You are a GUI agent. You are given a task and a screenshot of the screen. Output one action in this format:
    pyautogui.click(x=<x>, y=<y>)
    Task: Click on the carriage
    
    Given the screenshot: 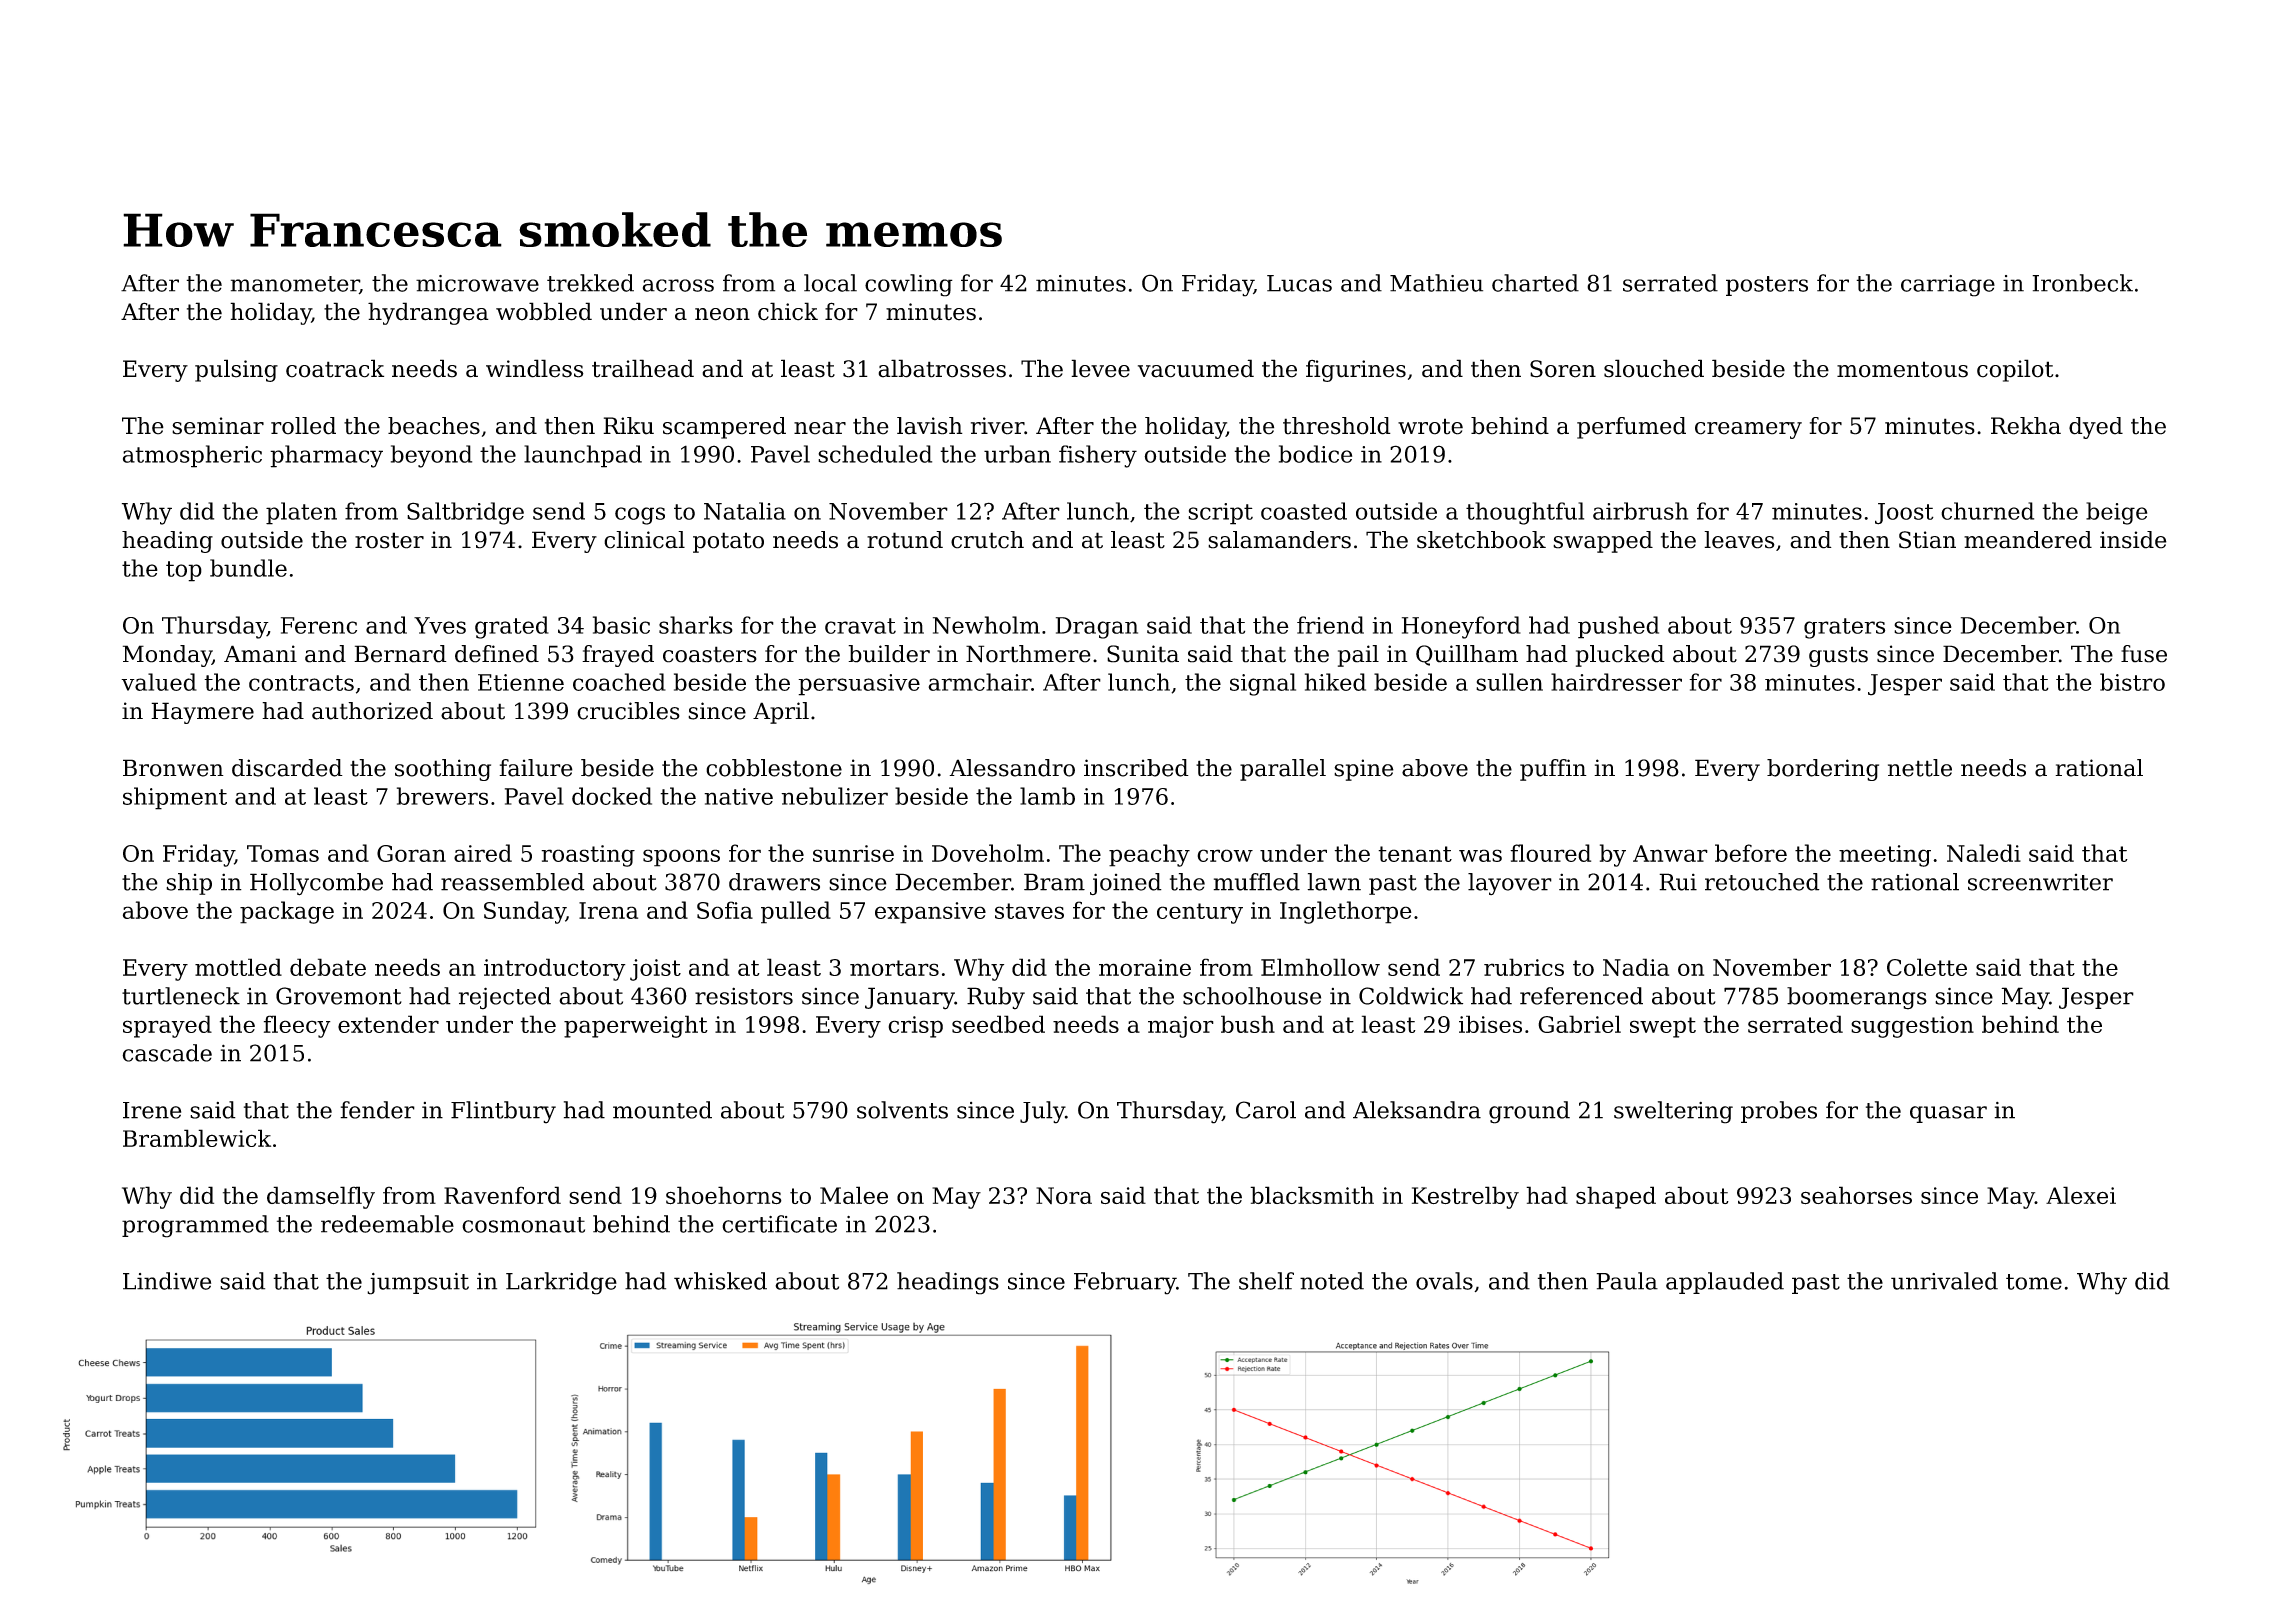 What is the action you would take?
    pyautogui.click(x=1948, y=286)
